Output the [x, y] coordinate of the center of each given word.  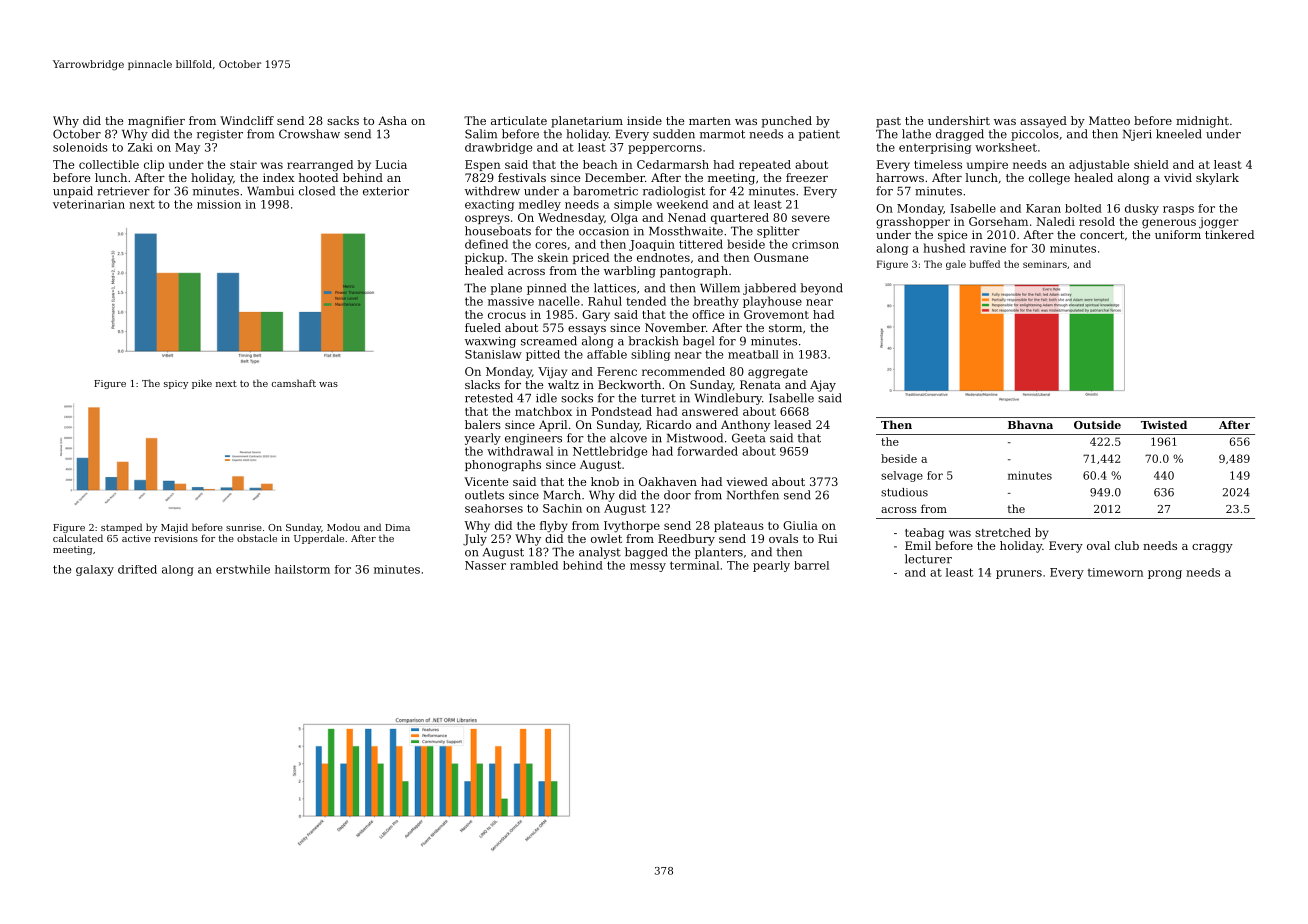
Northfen [753, 495]
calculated [78, 538]
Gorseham [998, 221]
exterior [386, 191]
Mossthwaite [686, 231]
